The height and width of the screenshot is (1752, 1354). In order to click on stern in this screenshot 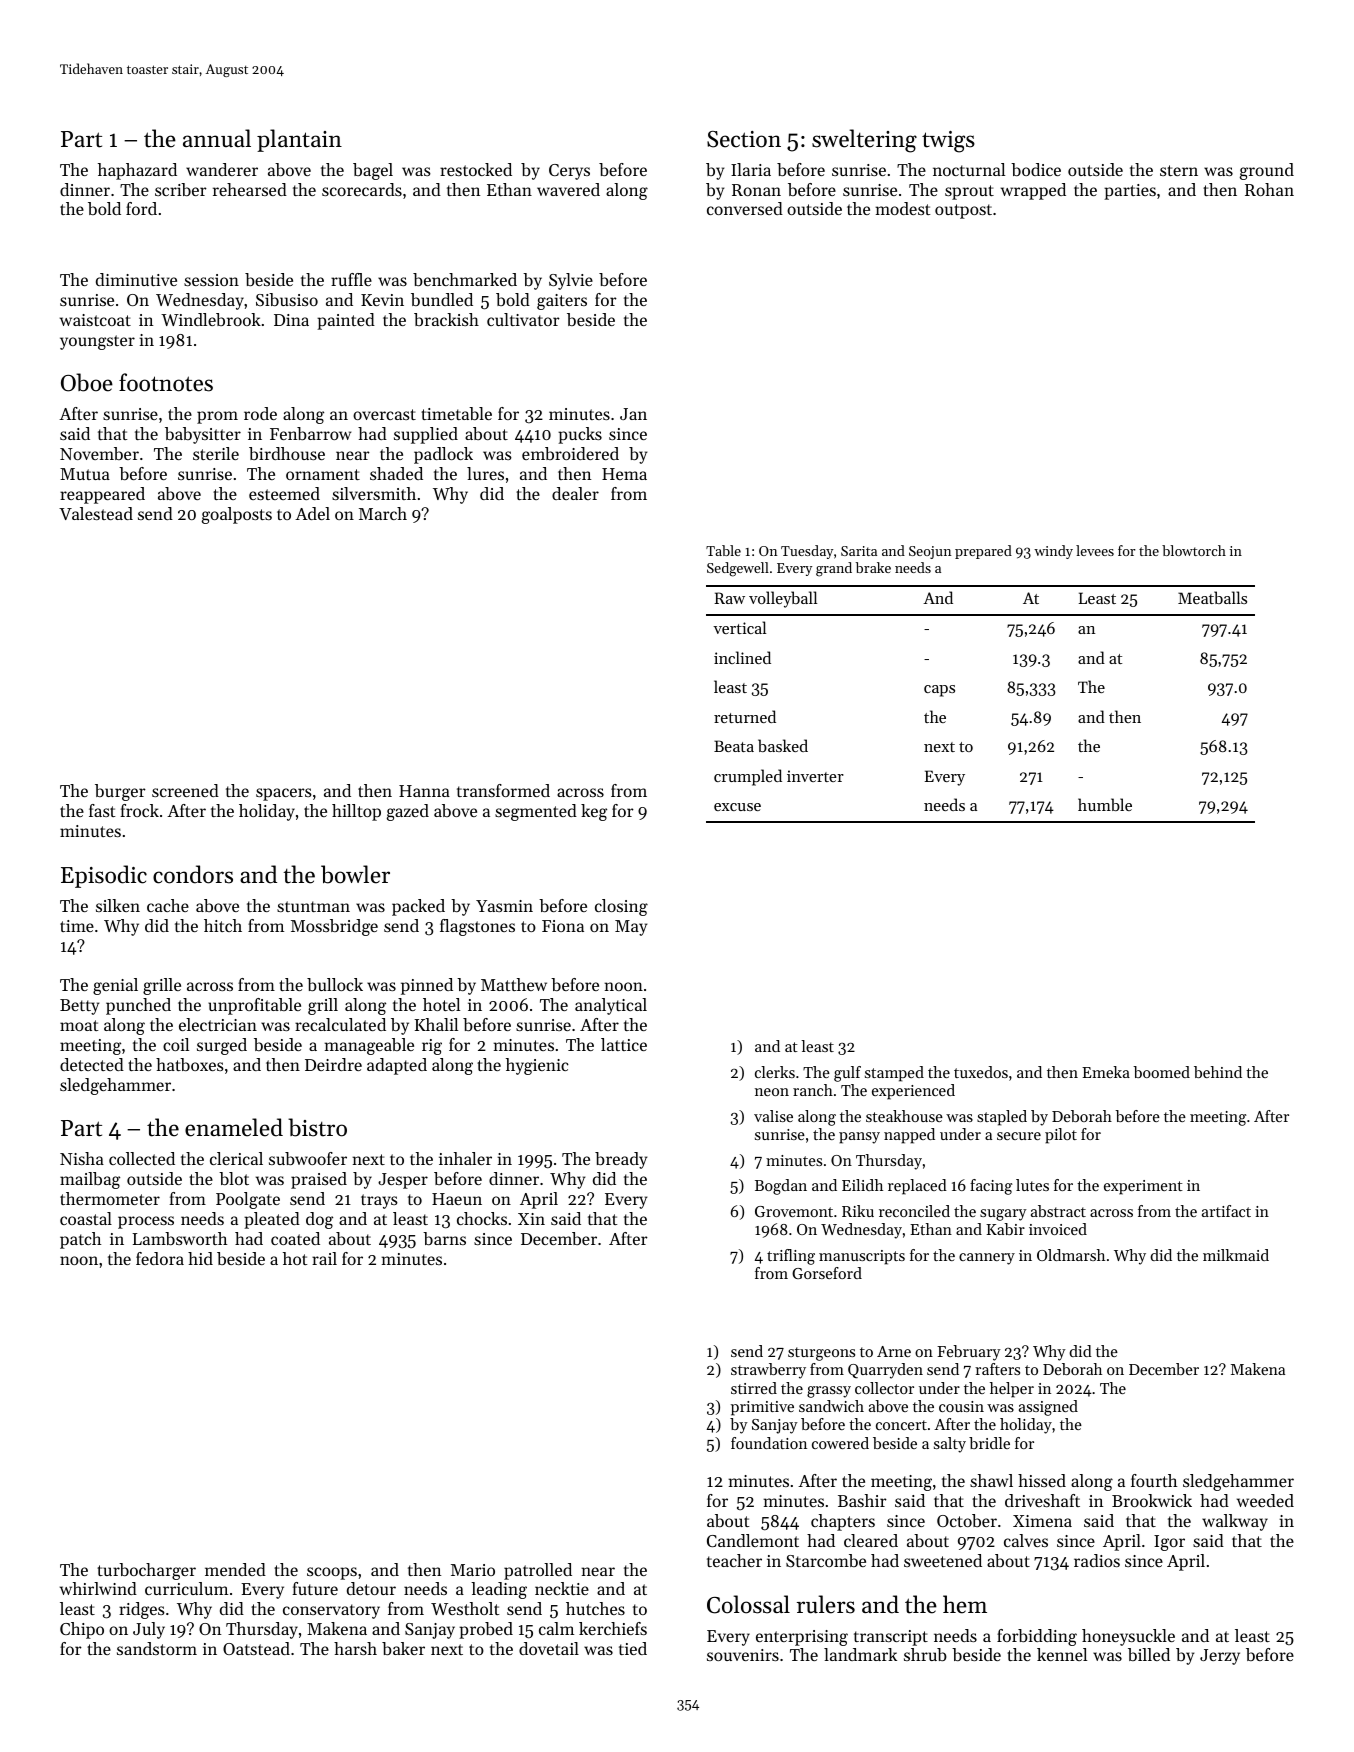, I will do `click(1179, 170)`.
